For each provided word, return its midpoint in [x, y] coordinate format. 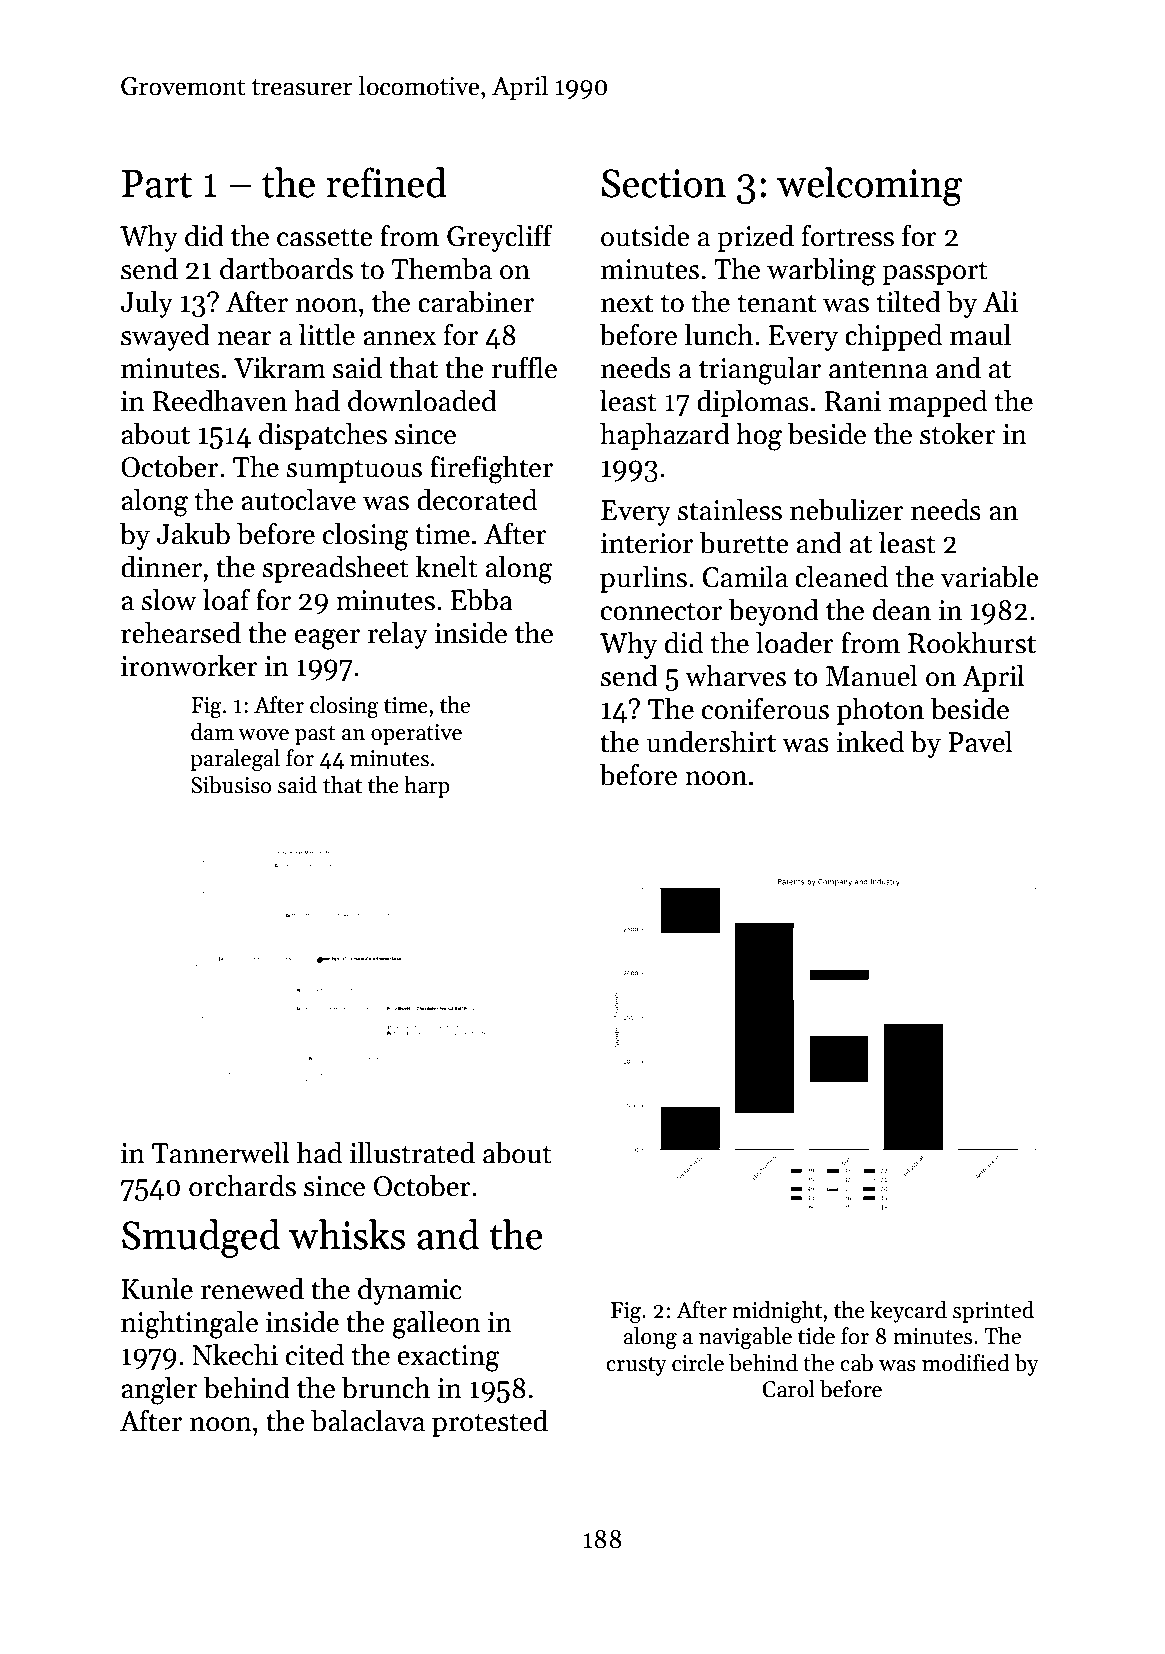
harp [427, 787]
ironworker [189, 665]
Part [157, 184]
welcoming [869, 186]
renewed [252, 1288]
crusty [636, 1366]
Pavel [980, 741]
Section [664, 183]
